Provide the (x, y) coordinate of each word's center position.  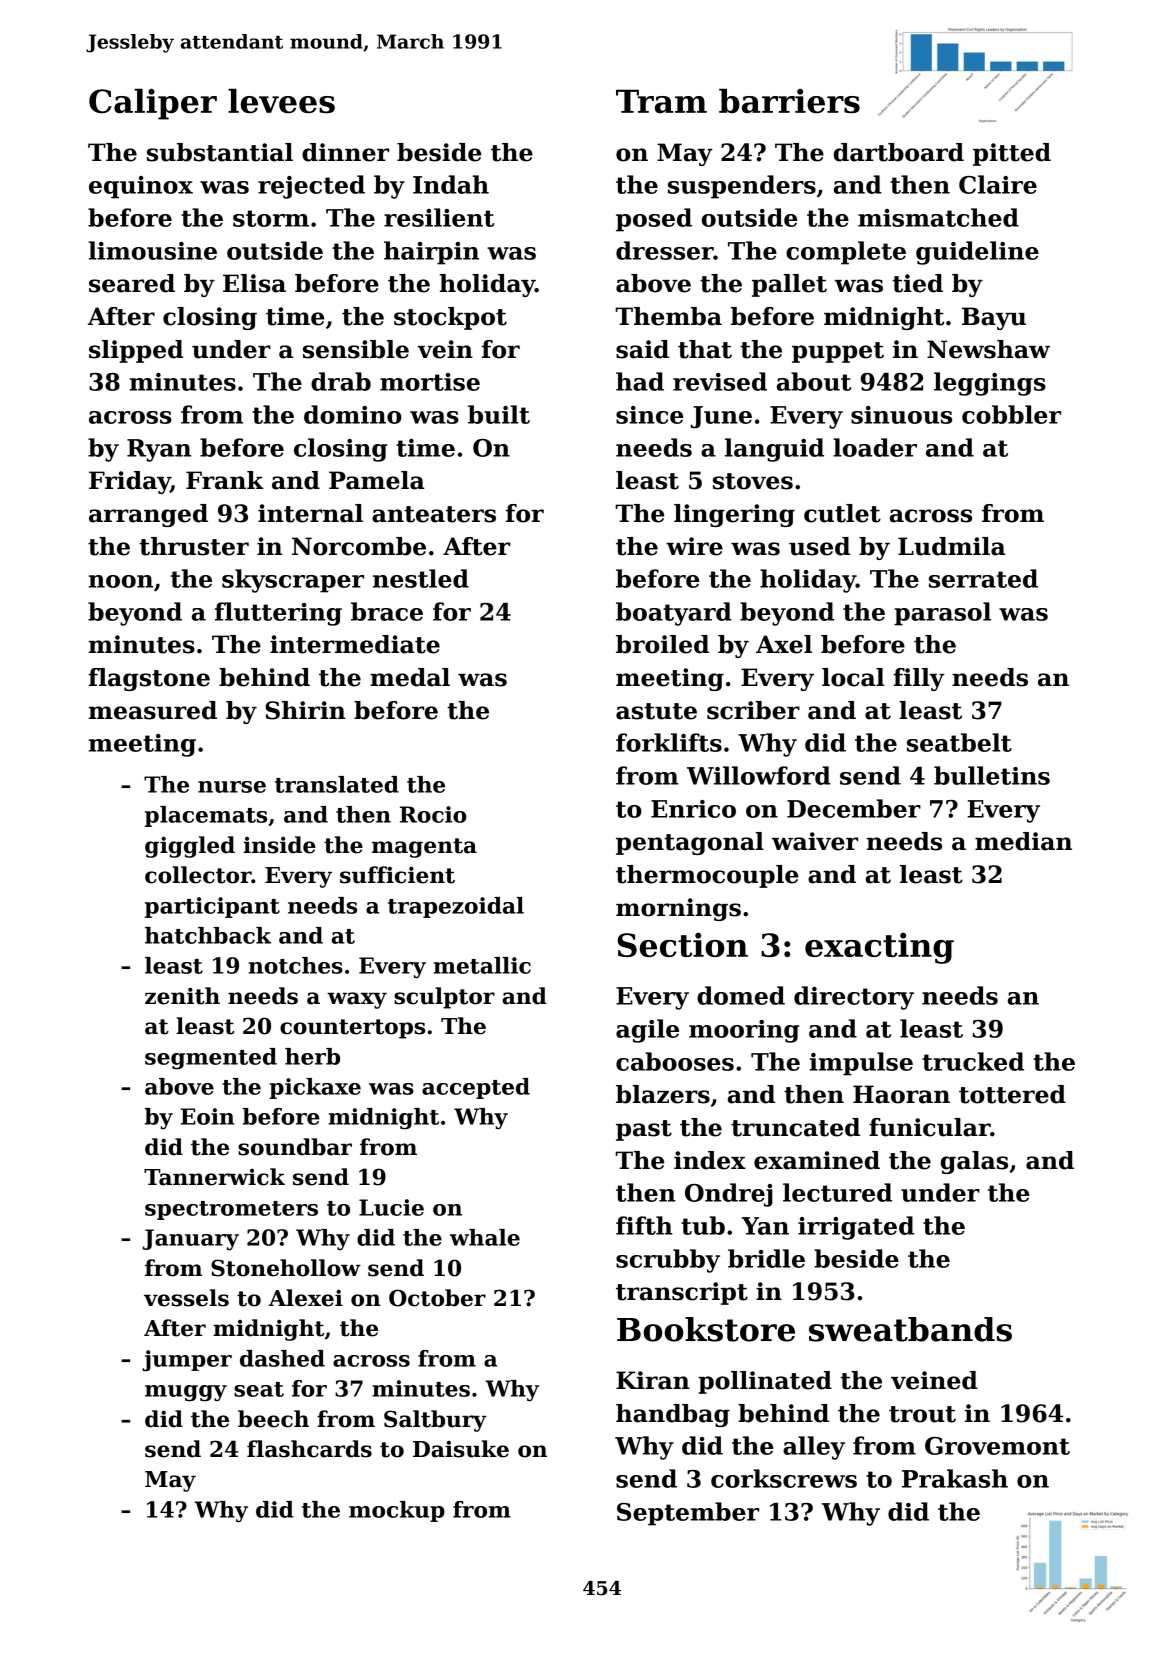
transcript (682, 1293)
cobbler (1011, 414)
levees (281, 101)
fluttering (278, 614)
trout (922, 1414)
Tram (661, 101)
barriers (789, 101)
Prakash (955, 1478)
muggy (186, 1393)
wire (694, 546)
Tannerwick (214, 1177)
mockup (397, 1511)
